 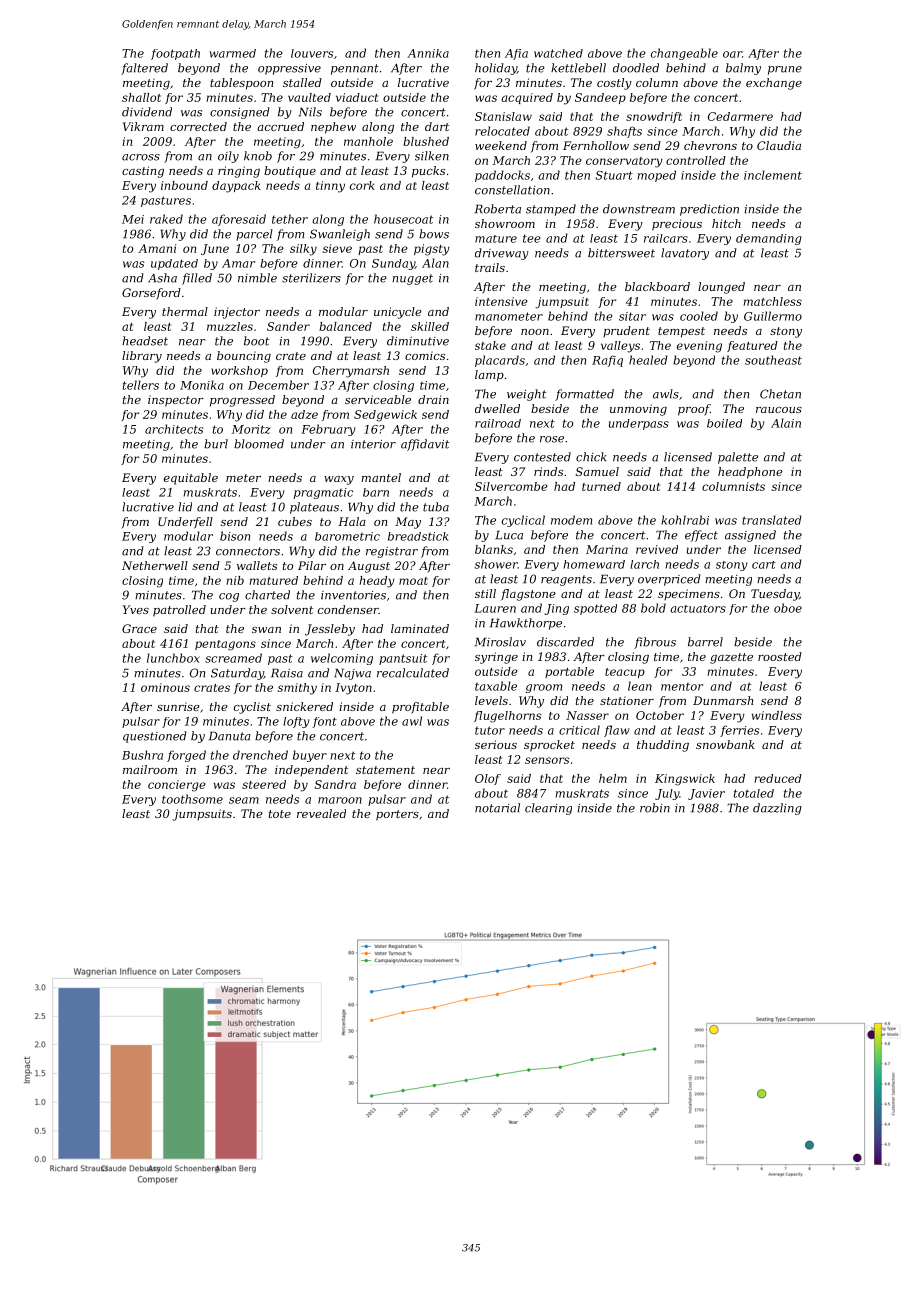 I want to click on Gorseford, so click(x=151, y=294).
